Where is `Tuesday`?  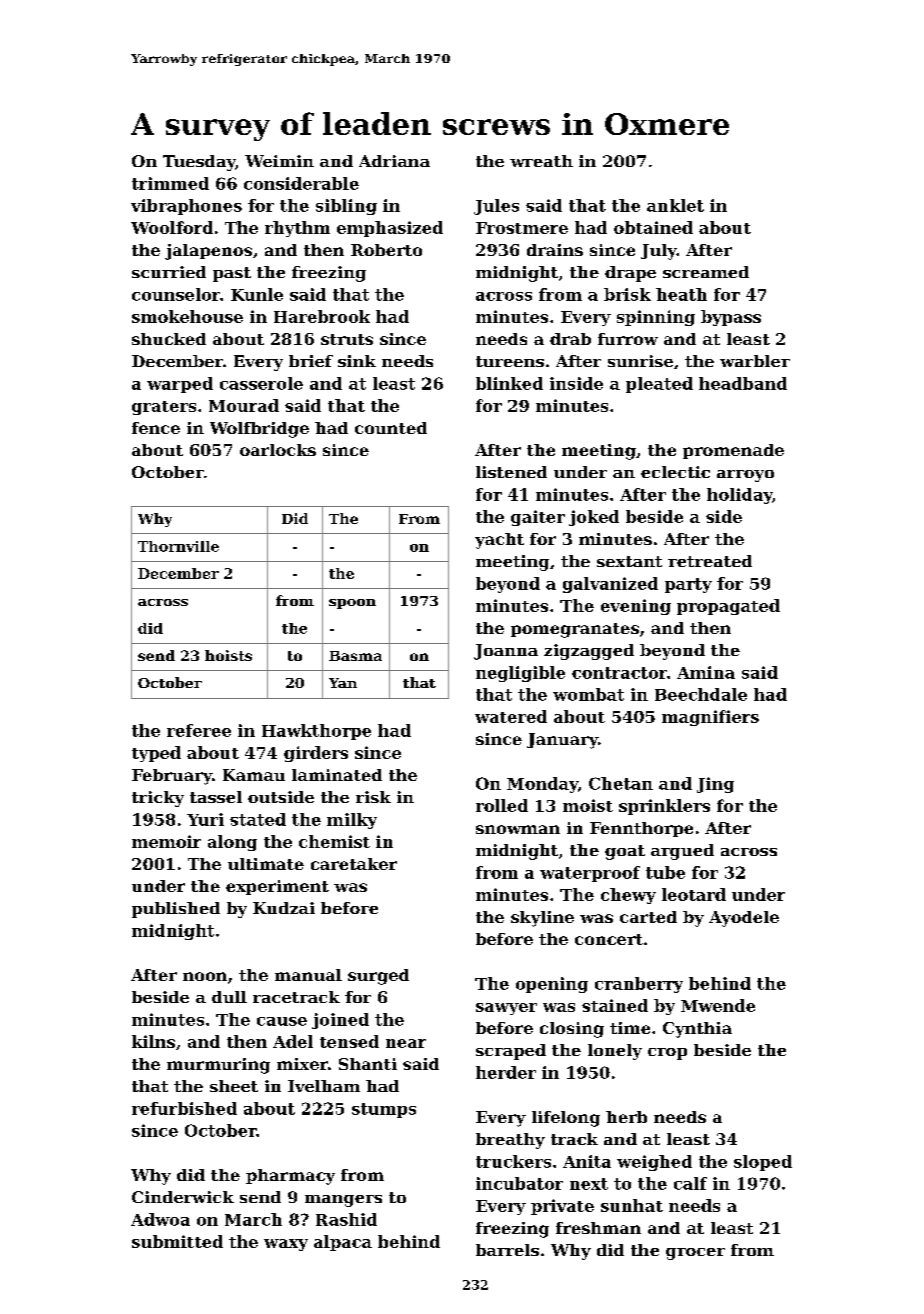 Tuesday is located at coordinates (199, 163).
